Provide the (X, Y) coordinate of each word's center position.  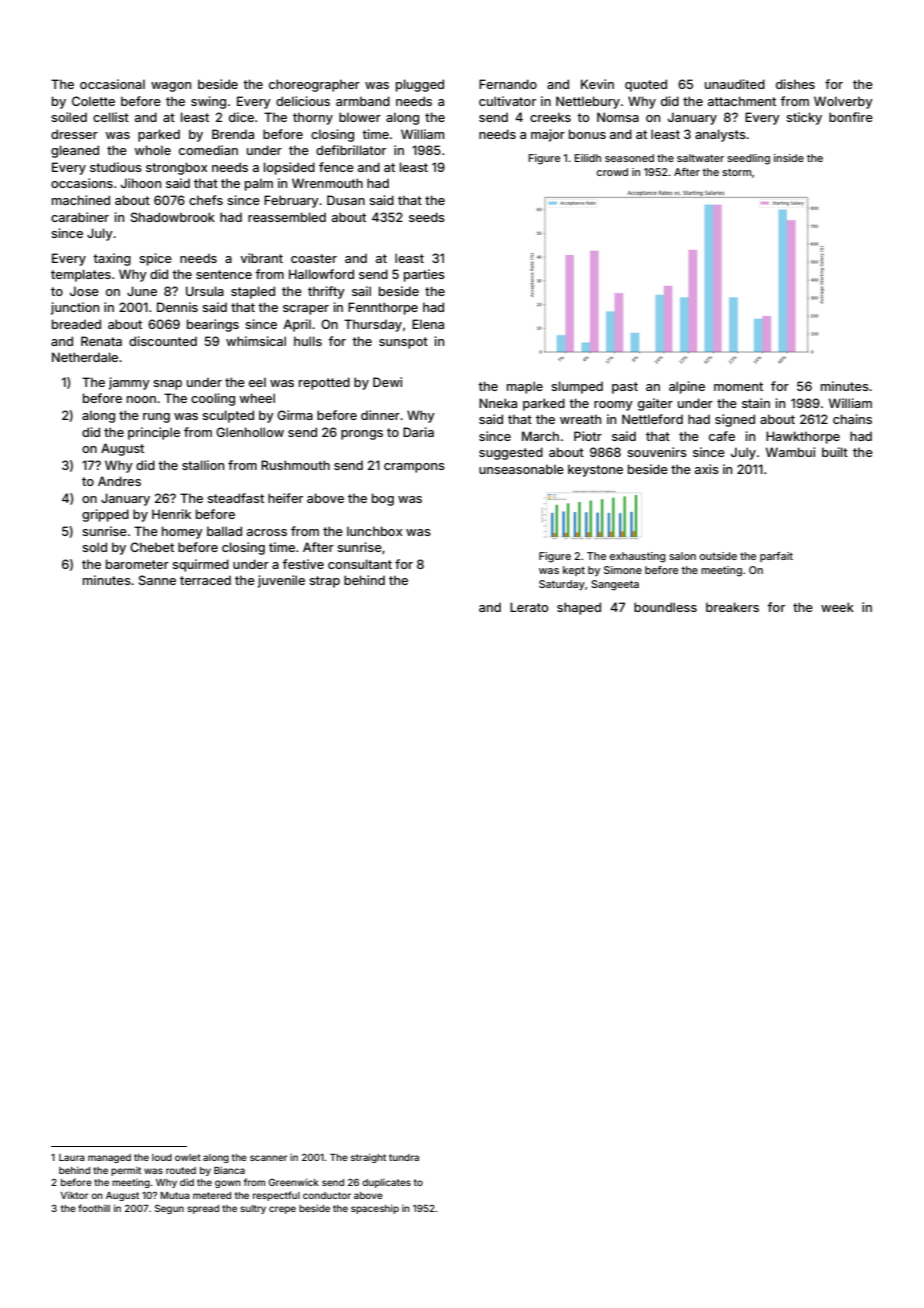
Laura (72, 1157)
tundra (404, 1157)
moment (738, 386)
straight (368, 1158)
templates (81, 275)
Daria (418, 432)
